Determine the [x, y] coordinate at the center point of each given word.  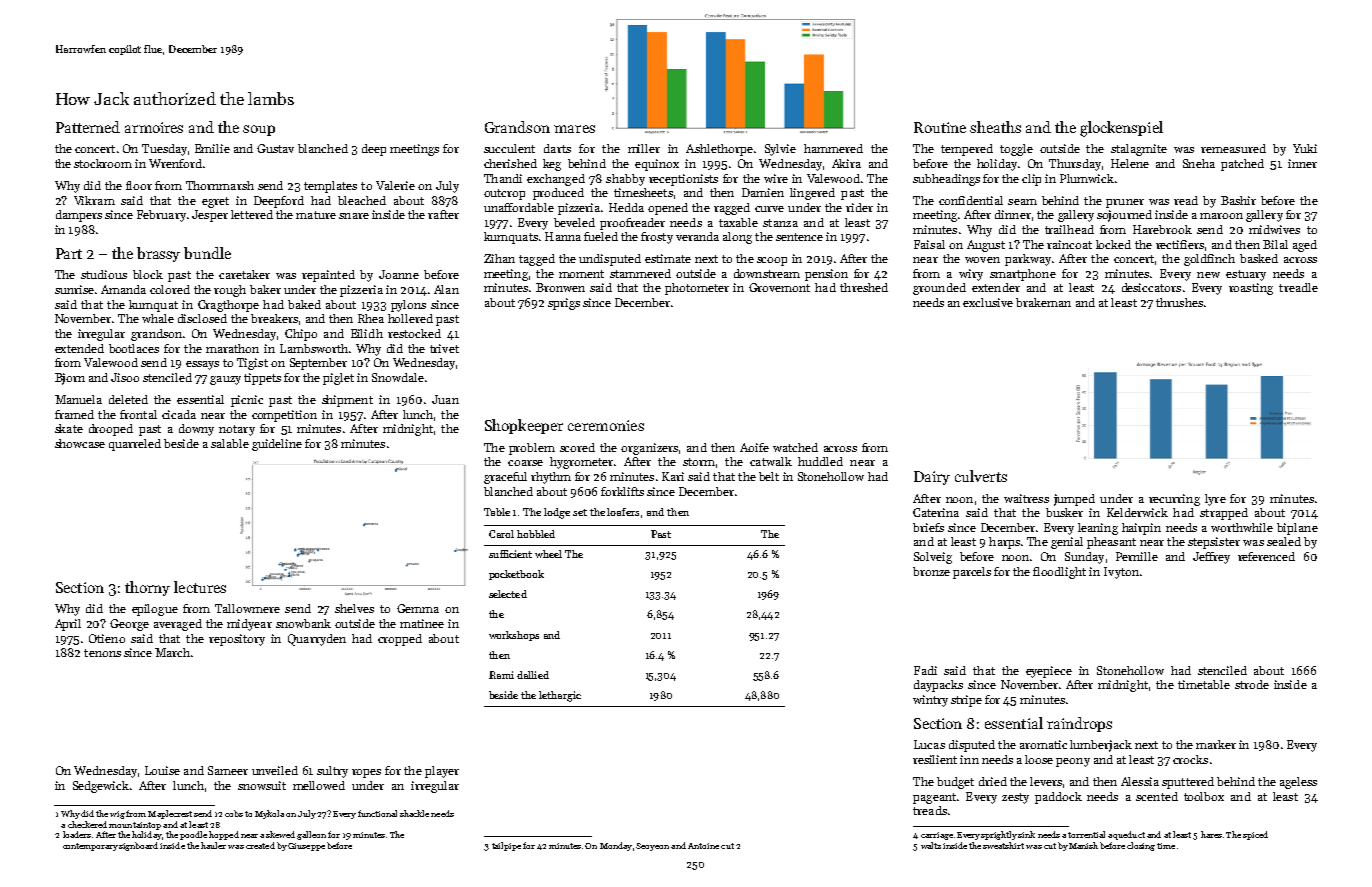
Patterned [88, 127]
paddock [1058, 798]
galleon [311, 835]
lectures [200, 587]
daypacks [938, 686]
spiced [1255, 835]
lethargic [560, 696]
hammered [833, 148]
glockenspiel [1121, 129]
